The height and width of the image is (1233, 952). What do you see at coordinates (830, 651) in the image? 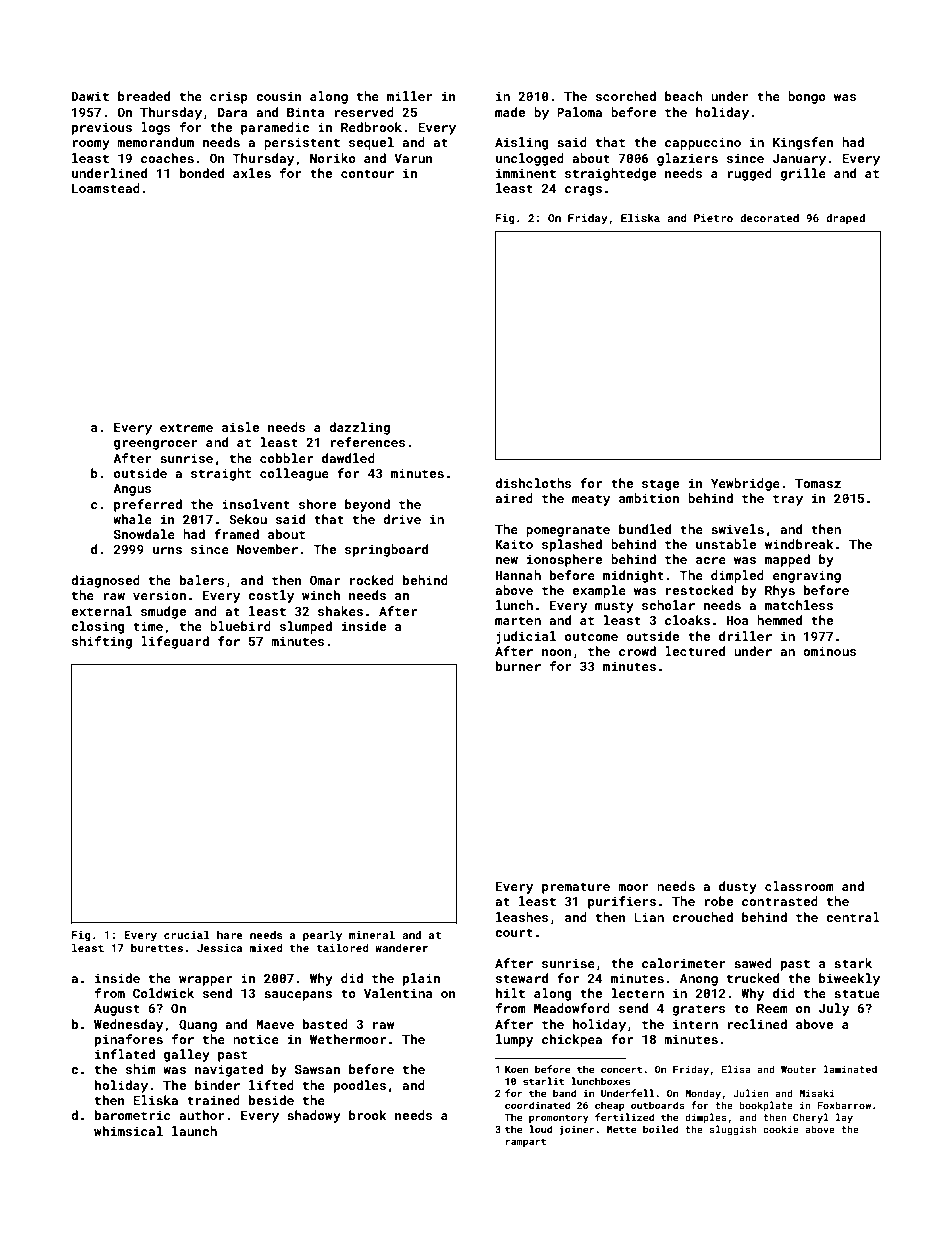
I see `ominous` at bounding box center [830, 651].
